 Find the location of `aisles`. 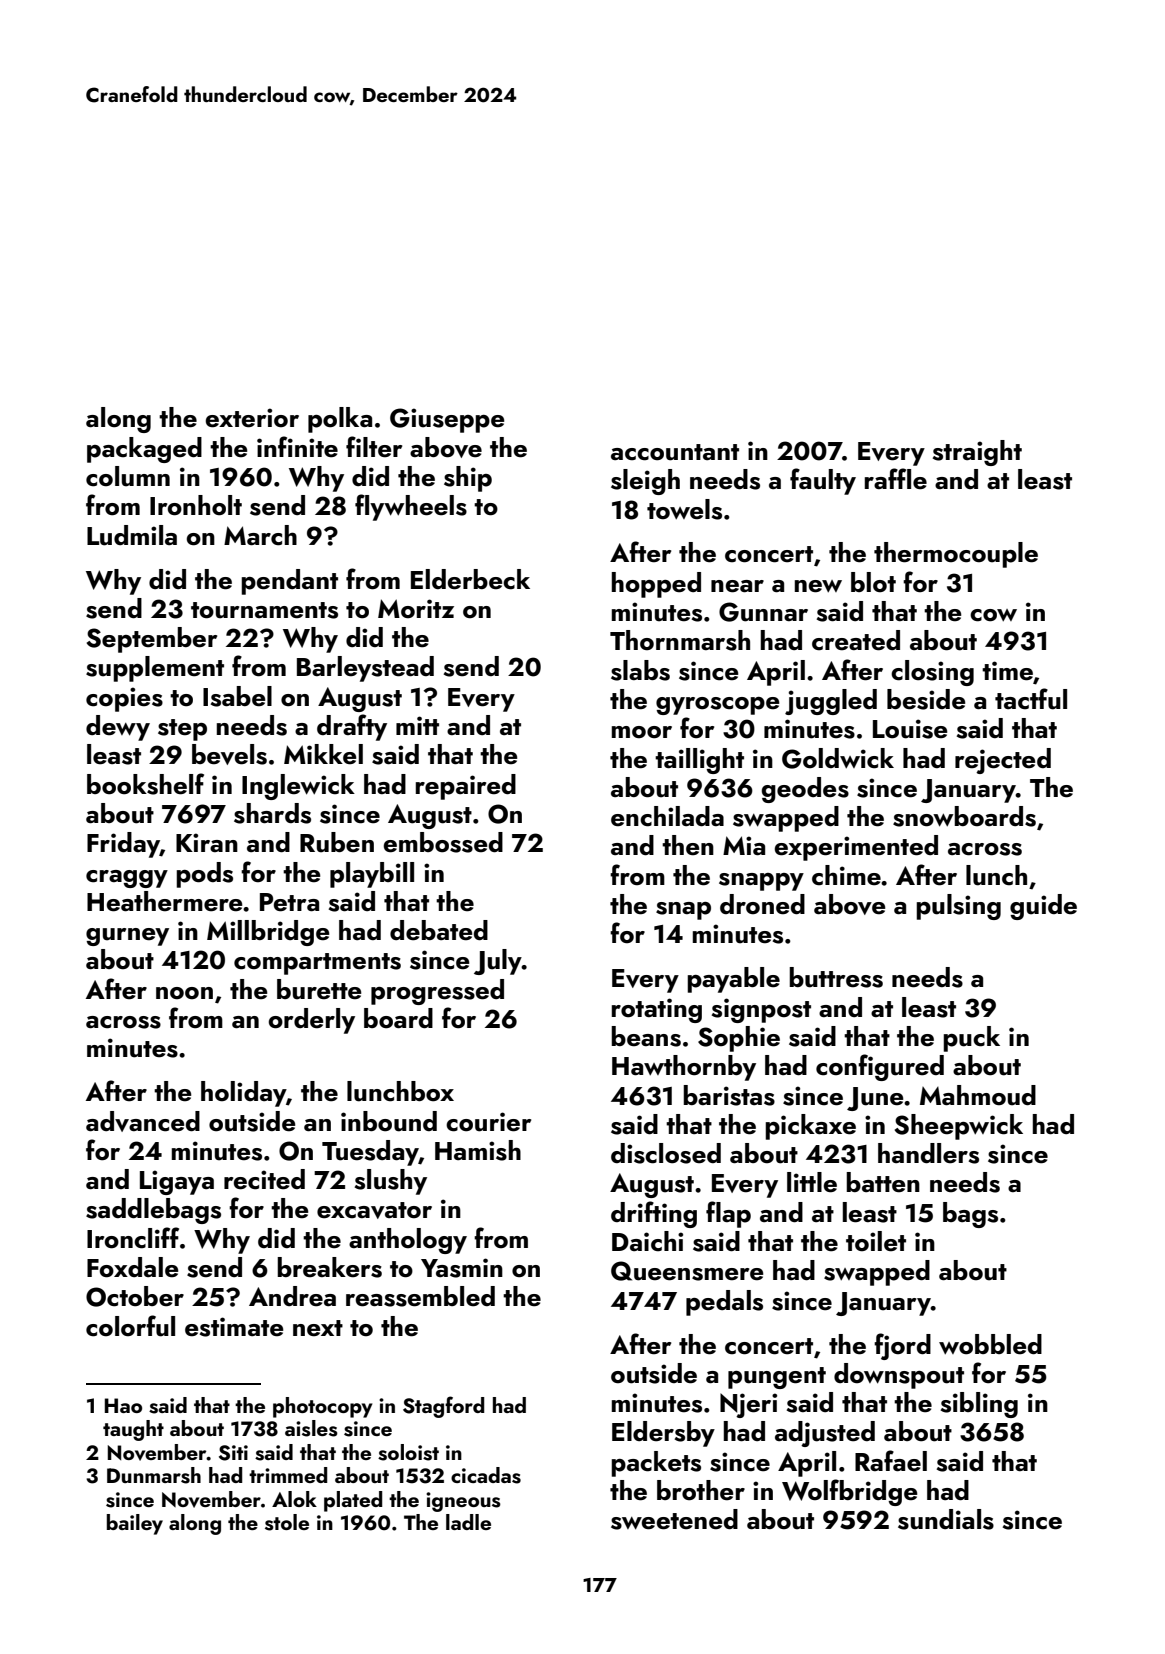

aisles is located at coordinates (311, 1428).
